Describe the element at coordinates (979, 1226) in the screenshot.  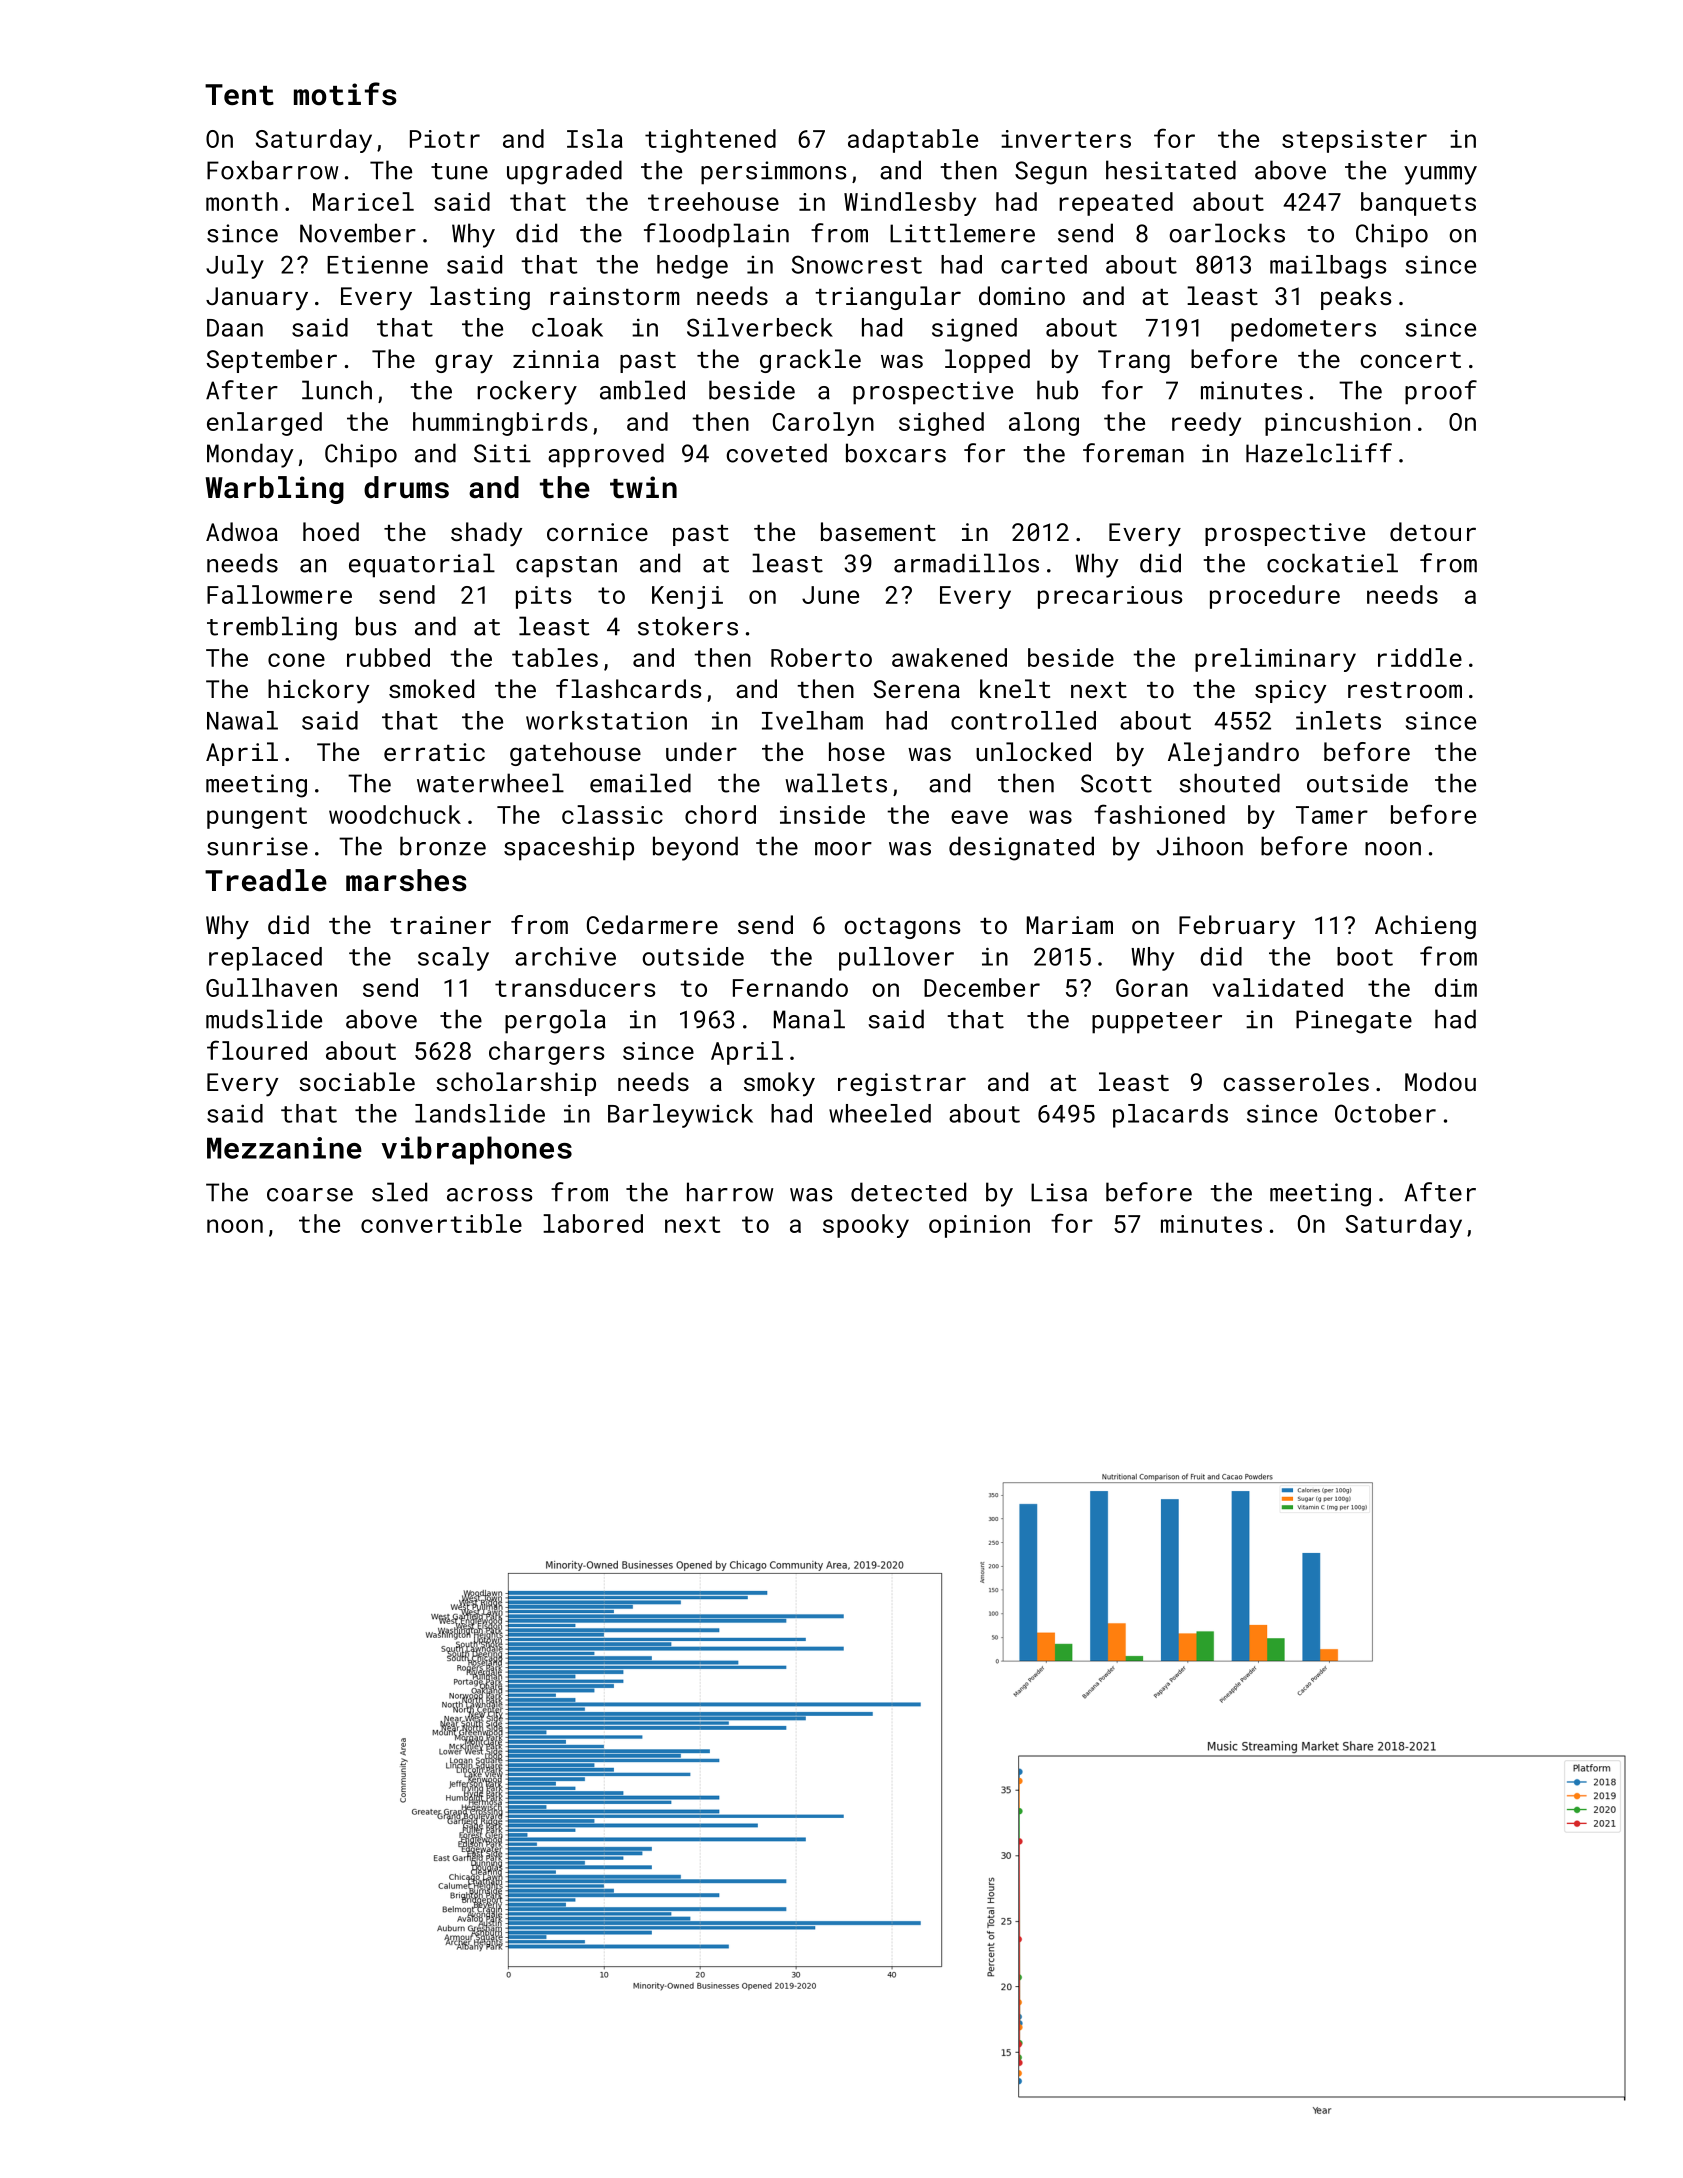
I see `opinion` at that location.
